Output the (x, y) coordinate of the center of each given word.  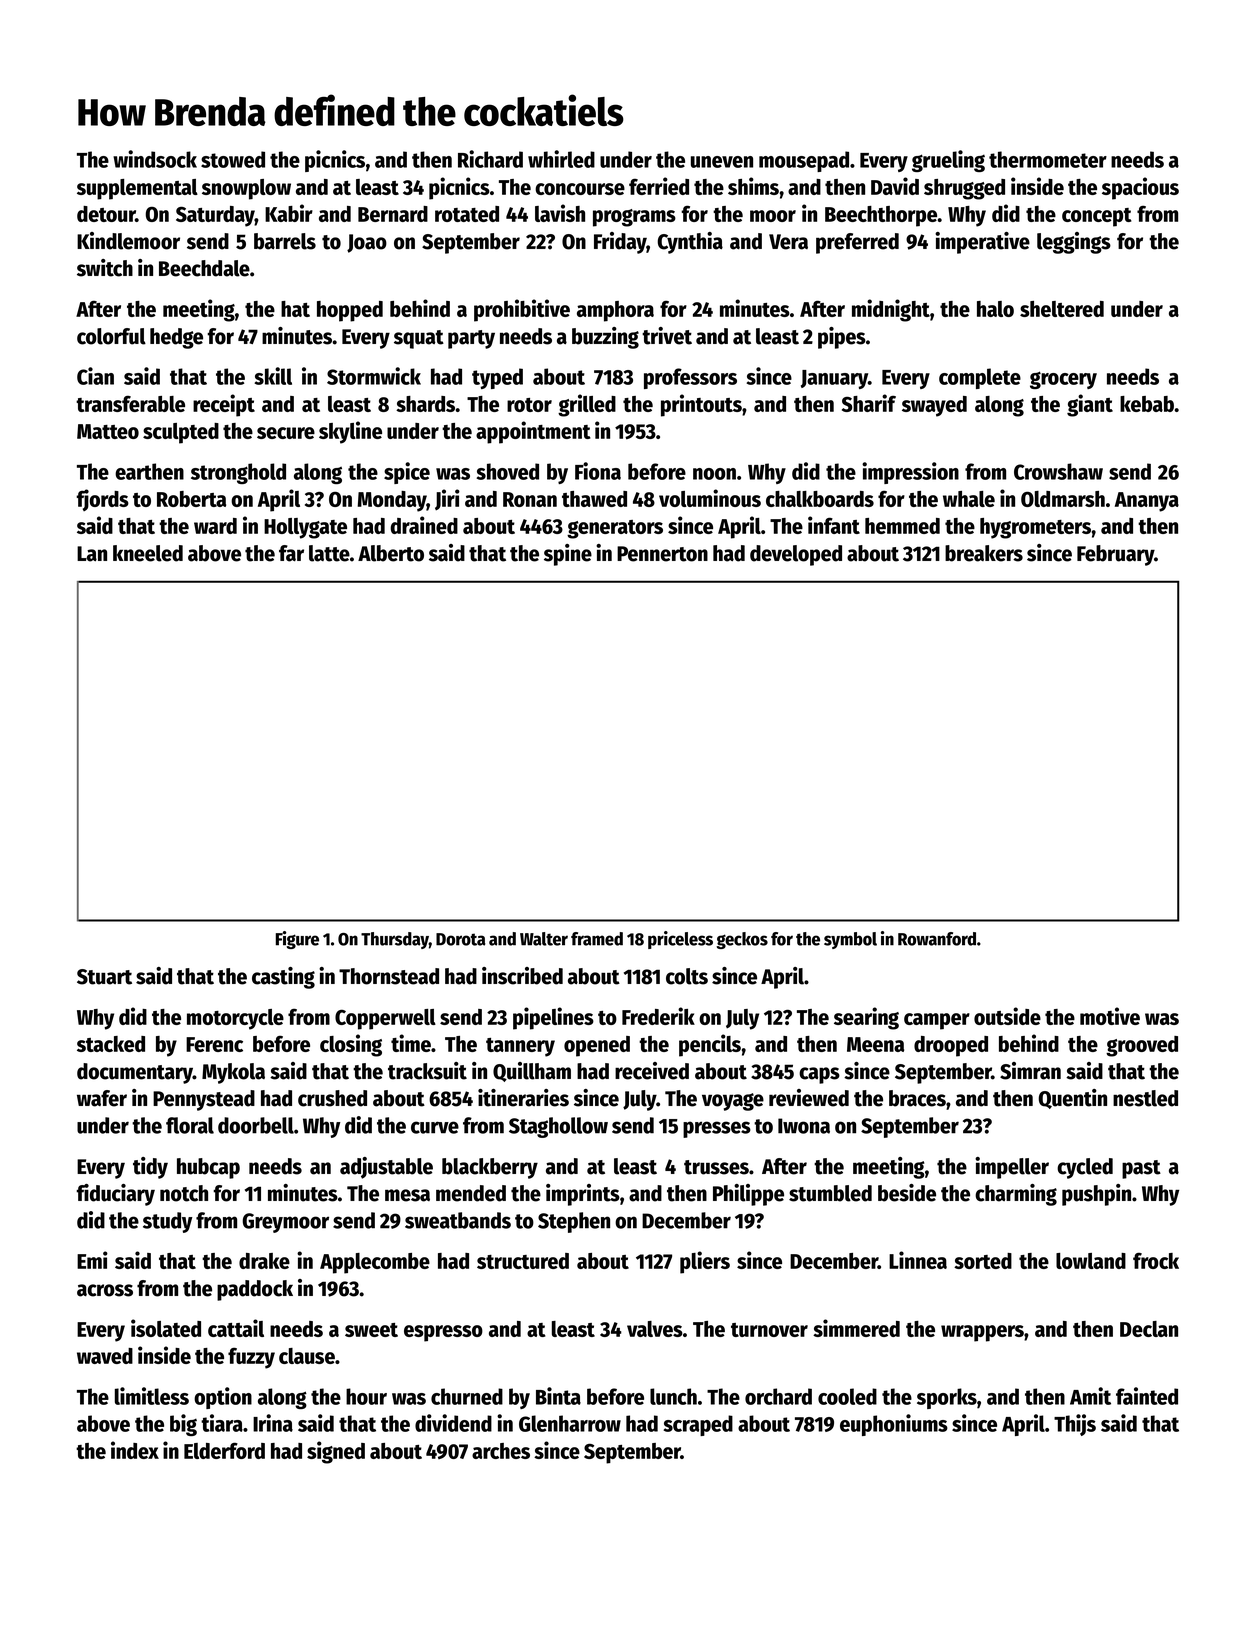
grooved (1142, 1046)
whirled (561, 159)
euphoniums (894, 1425)
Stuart (104, 977)
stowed (233, 159)
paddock (255, 1290)
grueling (948, 161)
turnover (769, 1330)
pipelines (553, 1018)
